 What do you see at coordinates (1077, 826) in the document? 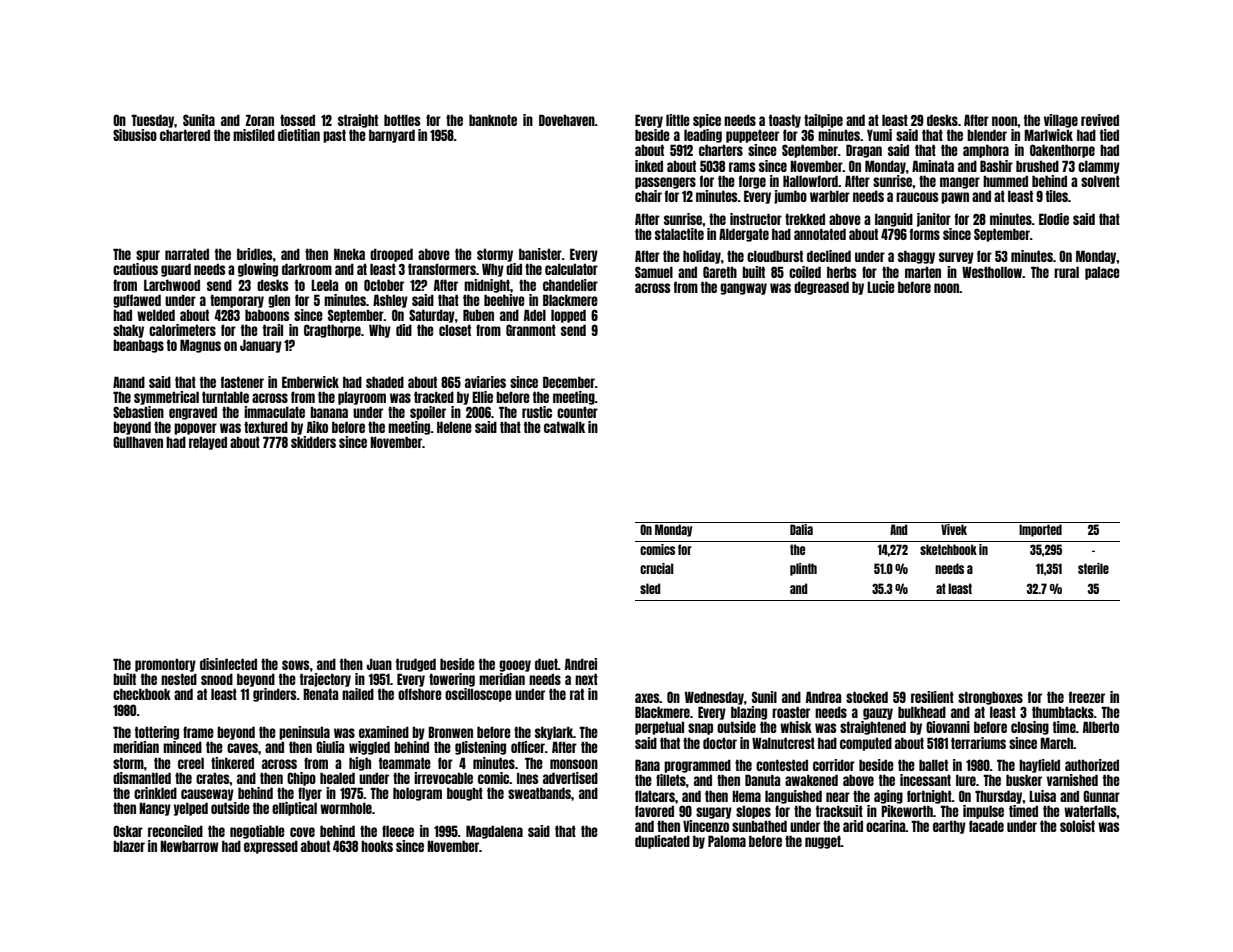
I see `soloist` at bounding box center [1077, 826].
